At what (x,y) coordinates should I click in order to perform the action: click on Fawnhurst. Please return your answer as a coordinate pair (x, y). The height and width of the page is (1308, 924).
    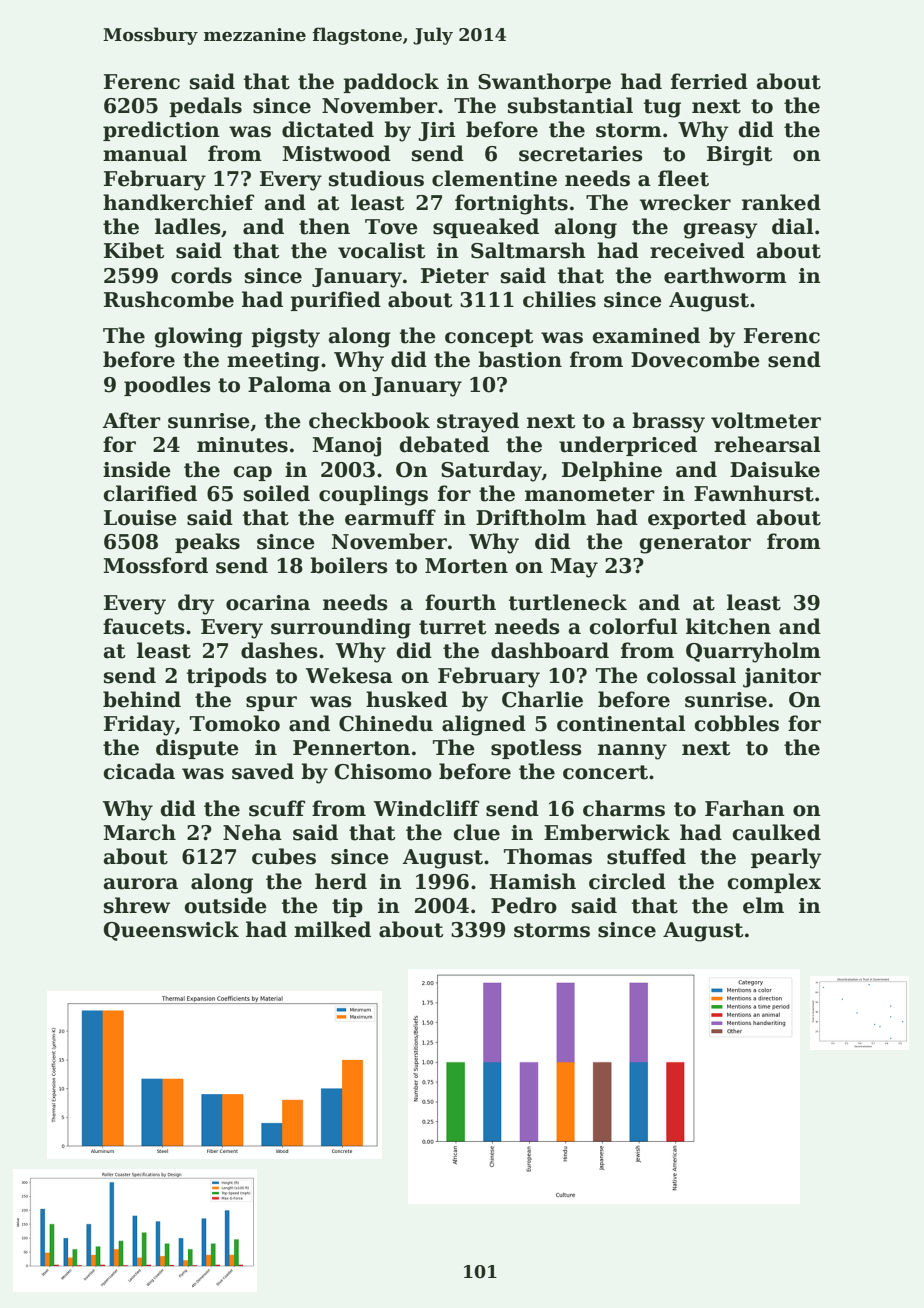
    Looking at the image, I should click on (754, 493).
